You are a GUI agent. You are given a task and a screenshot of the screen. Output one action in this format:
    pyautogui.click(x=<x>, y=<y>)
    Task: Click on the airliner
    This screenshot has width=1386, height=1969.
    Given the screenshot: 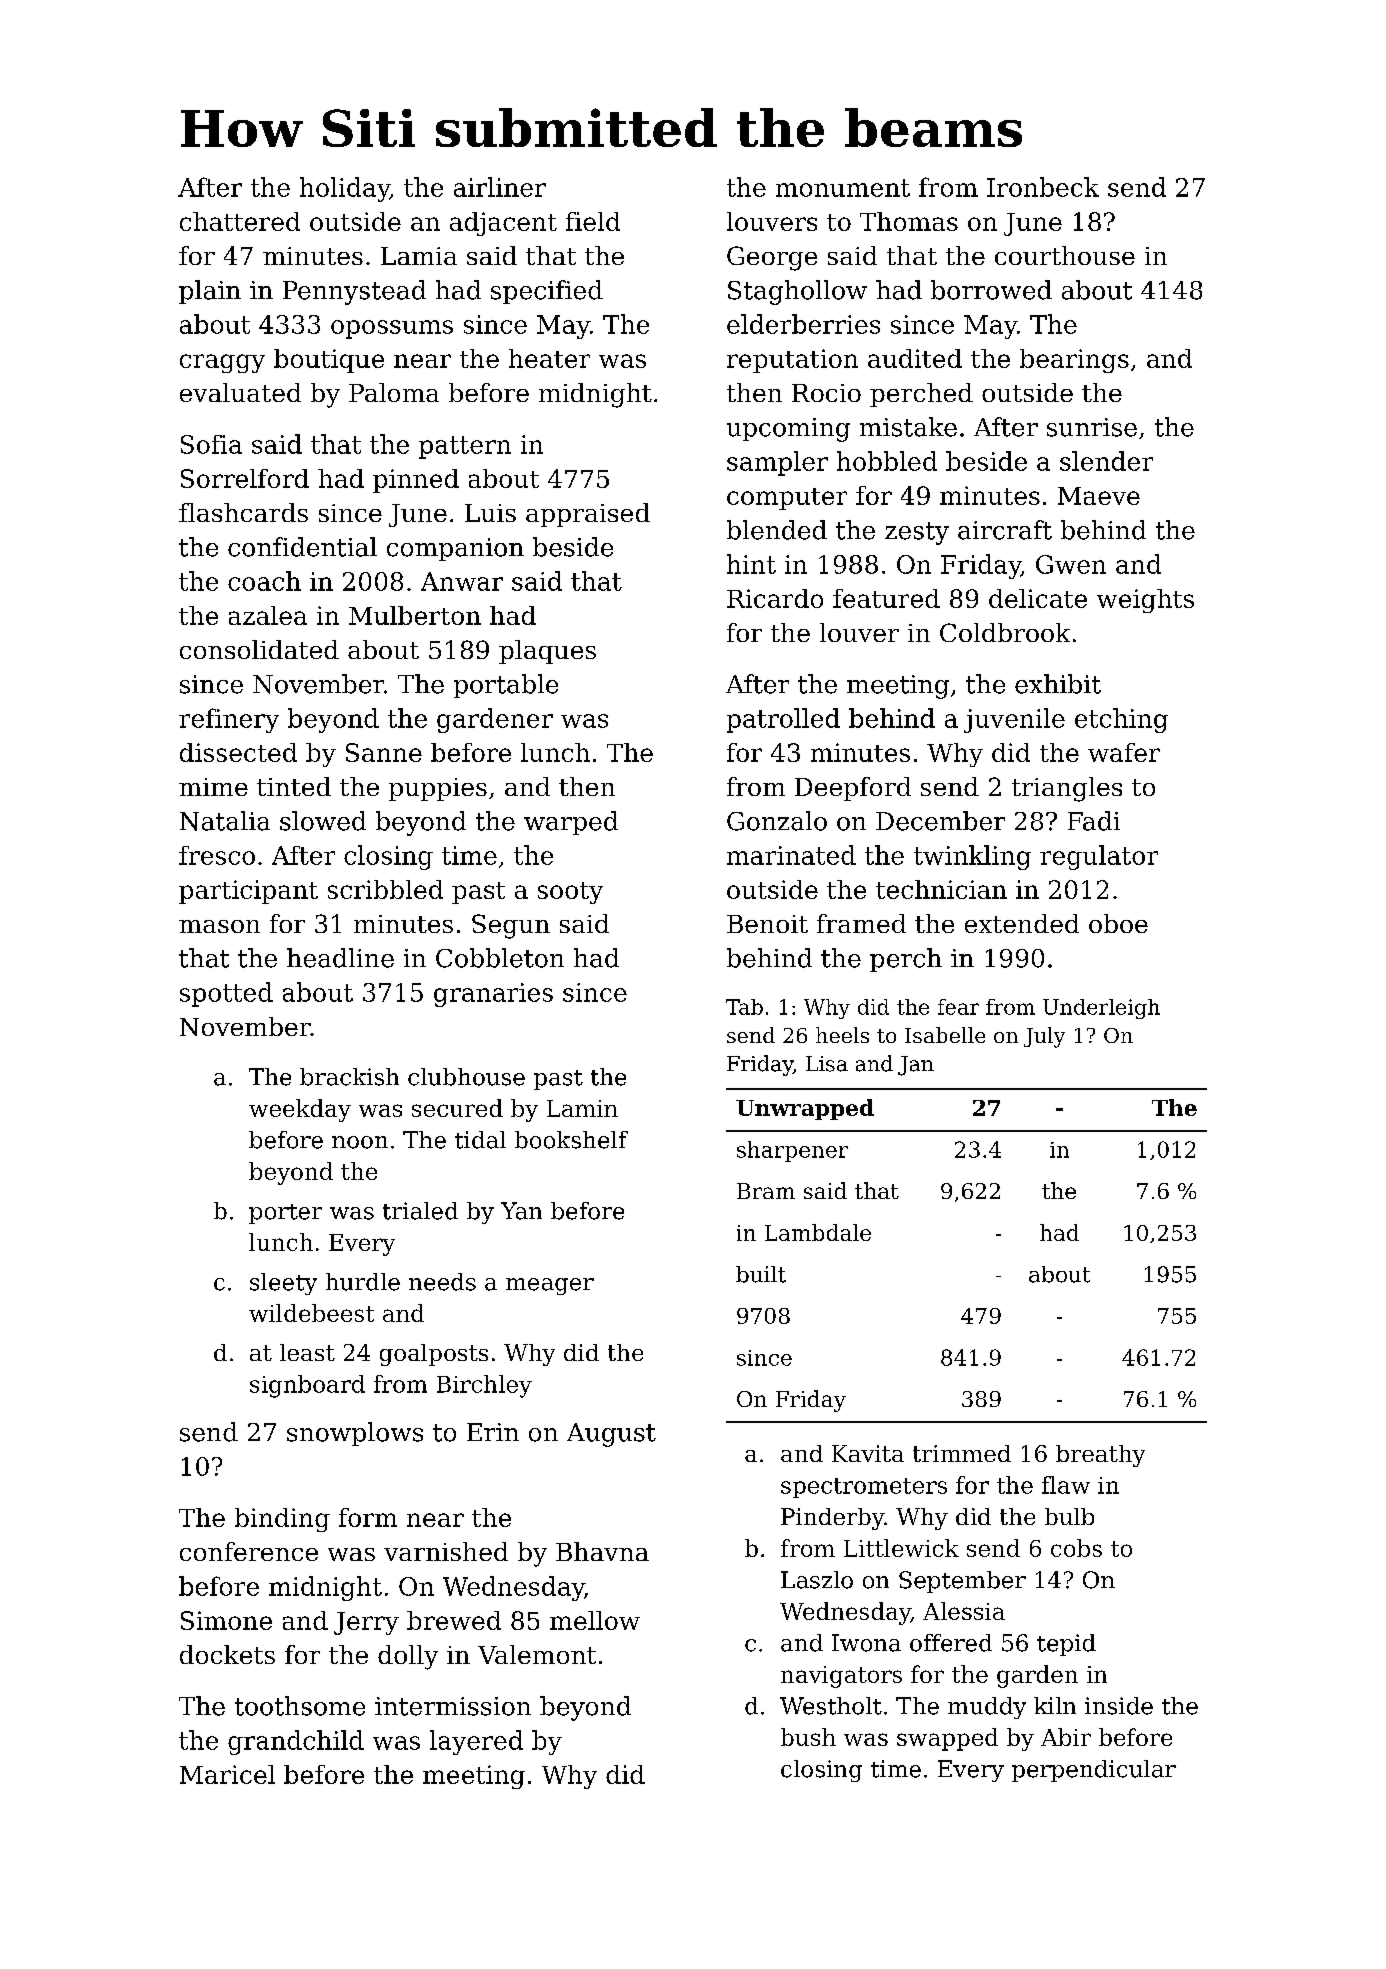 What is the action you would take?
    pyautogui.click(x=500, y=187)
